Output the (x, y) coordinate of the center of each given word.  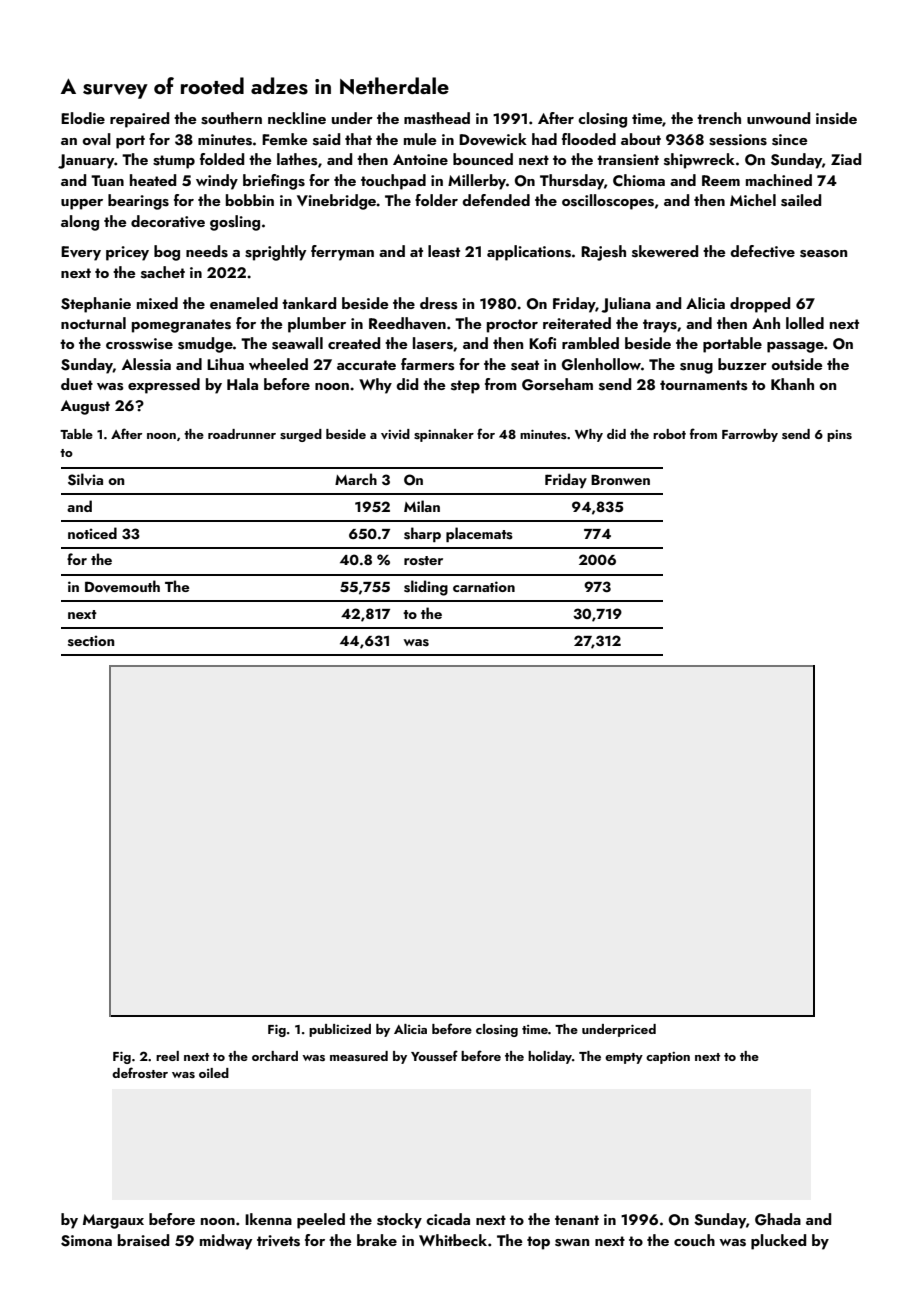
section (91, 641)
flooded (589, 139)
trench (719, 118)
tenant (577, 1220)
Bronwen (620, 480)
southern (231, 118)
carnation (484, 586)
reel (167, 1056)
